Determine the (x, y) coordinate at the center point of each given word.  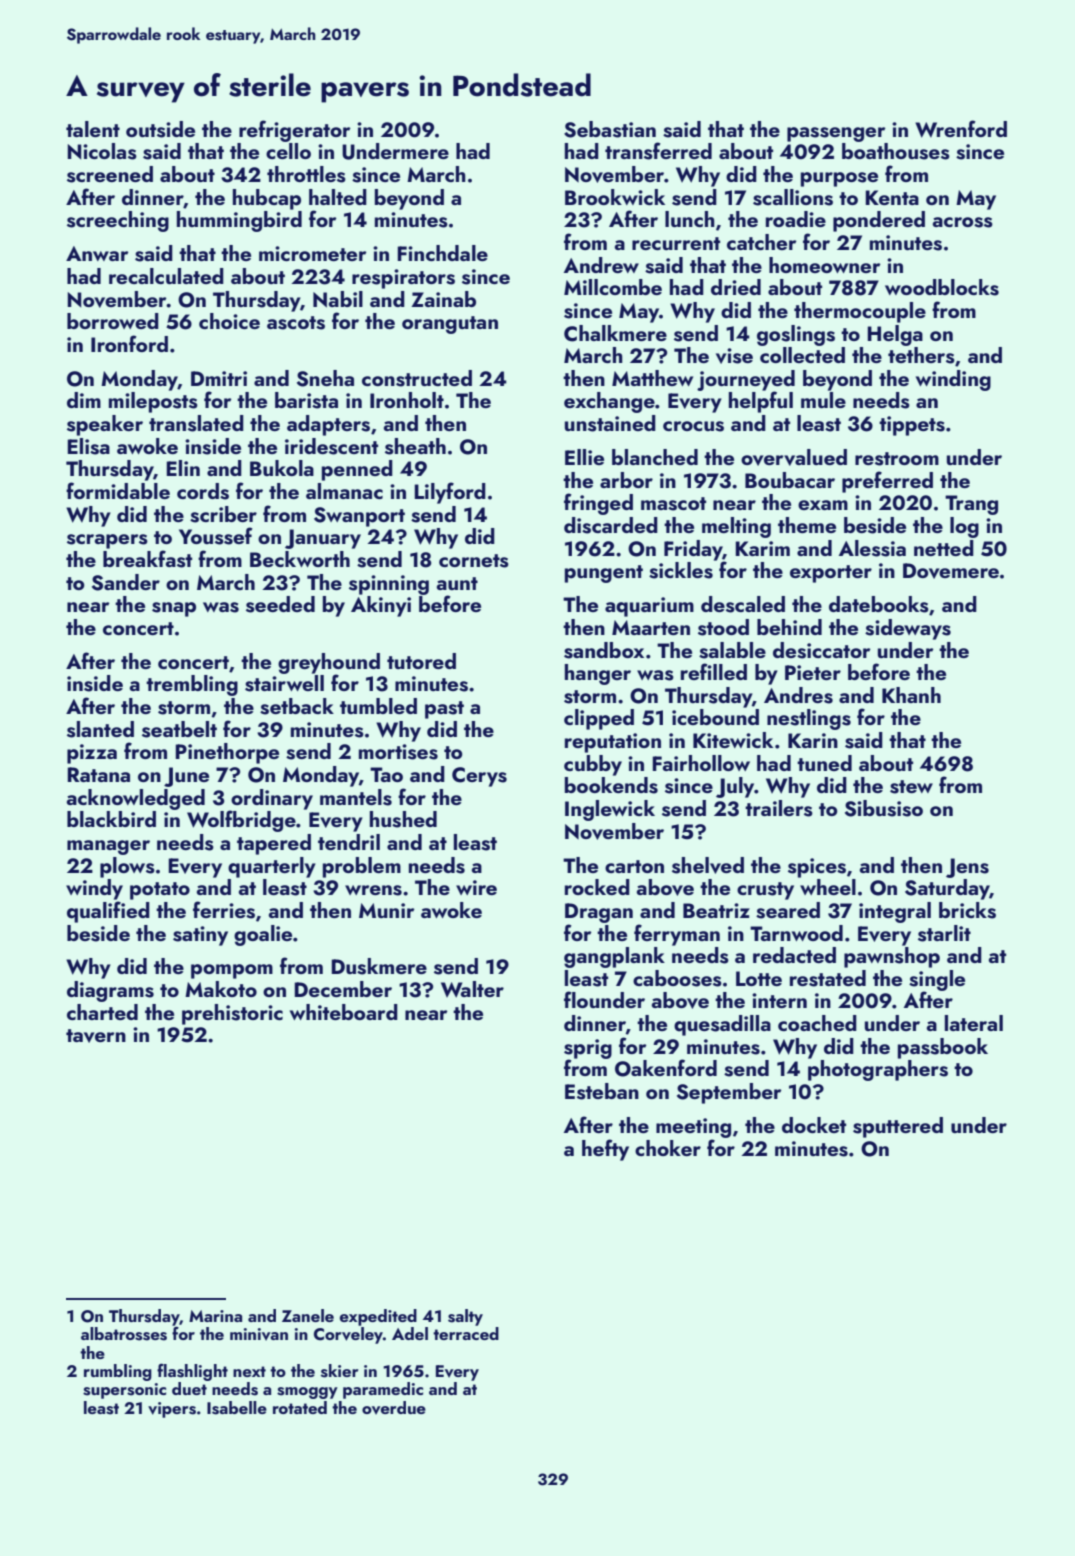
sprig (588, 1049)
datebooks (879, 604)
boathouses (896, 151)
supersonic (124, 1391)
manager (108, 847)
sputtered (898, 1127)
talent (93, 129)
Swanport (359, 517)
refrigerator (295, 131)
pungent (604, 574)
